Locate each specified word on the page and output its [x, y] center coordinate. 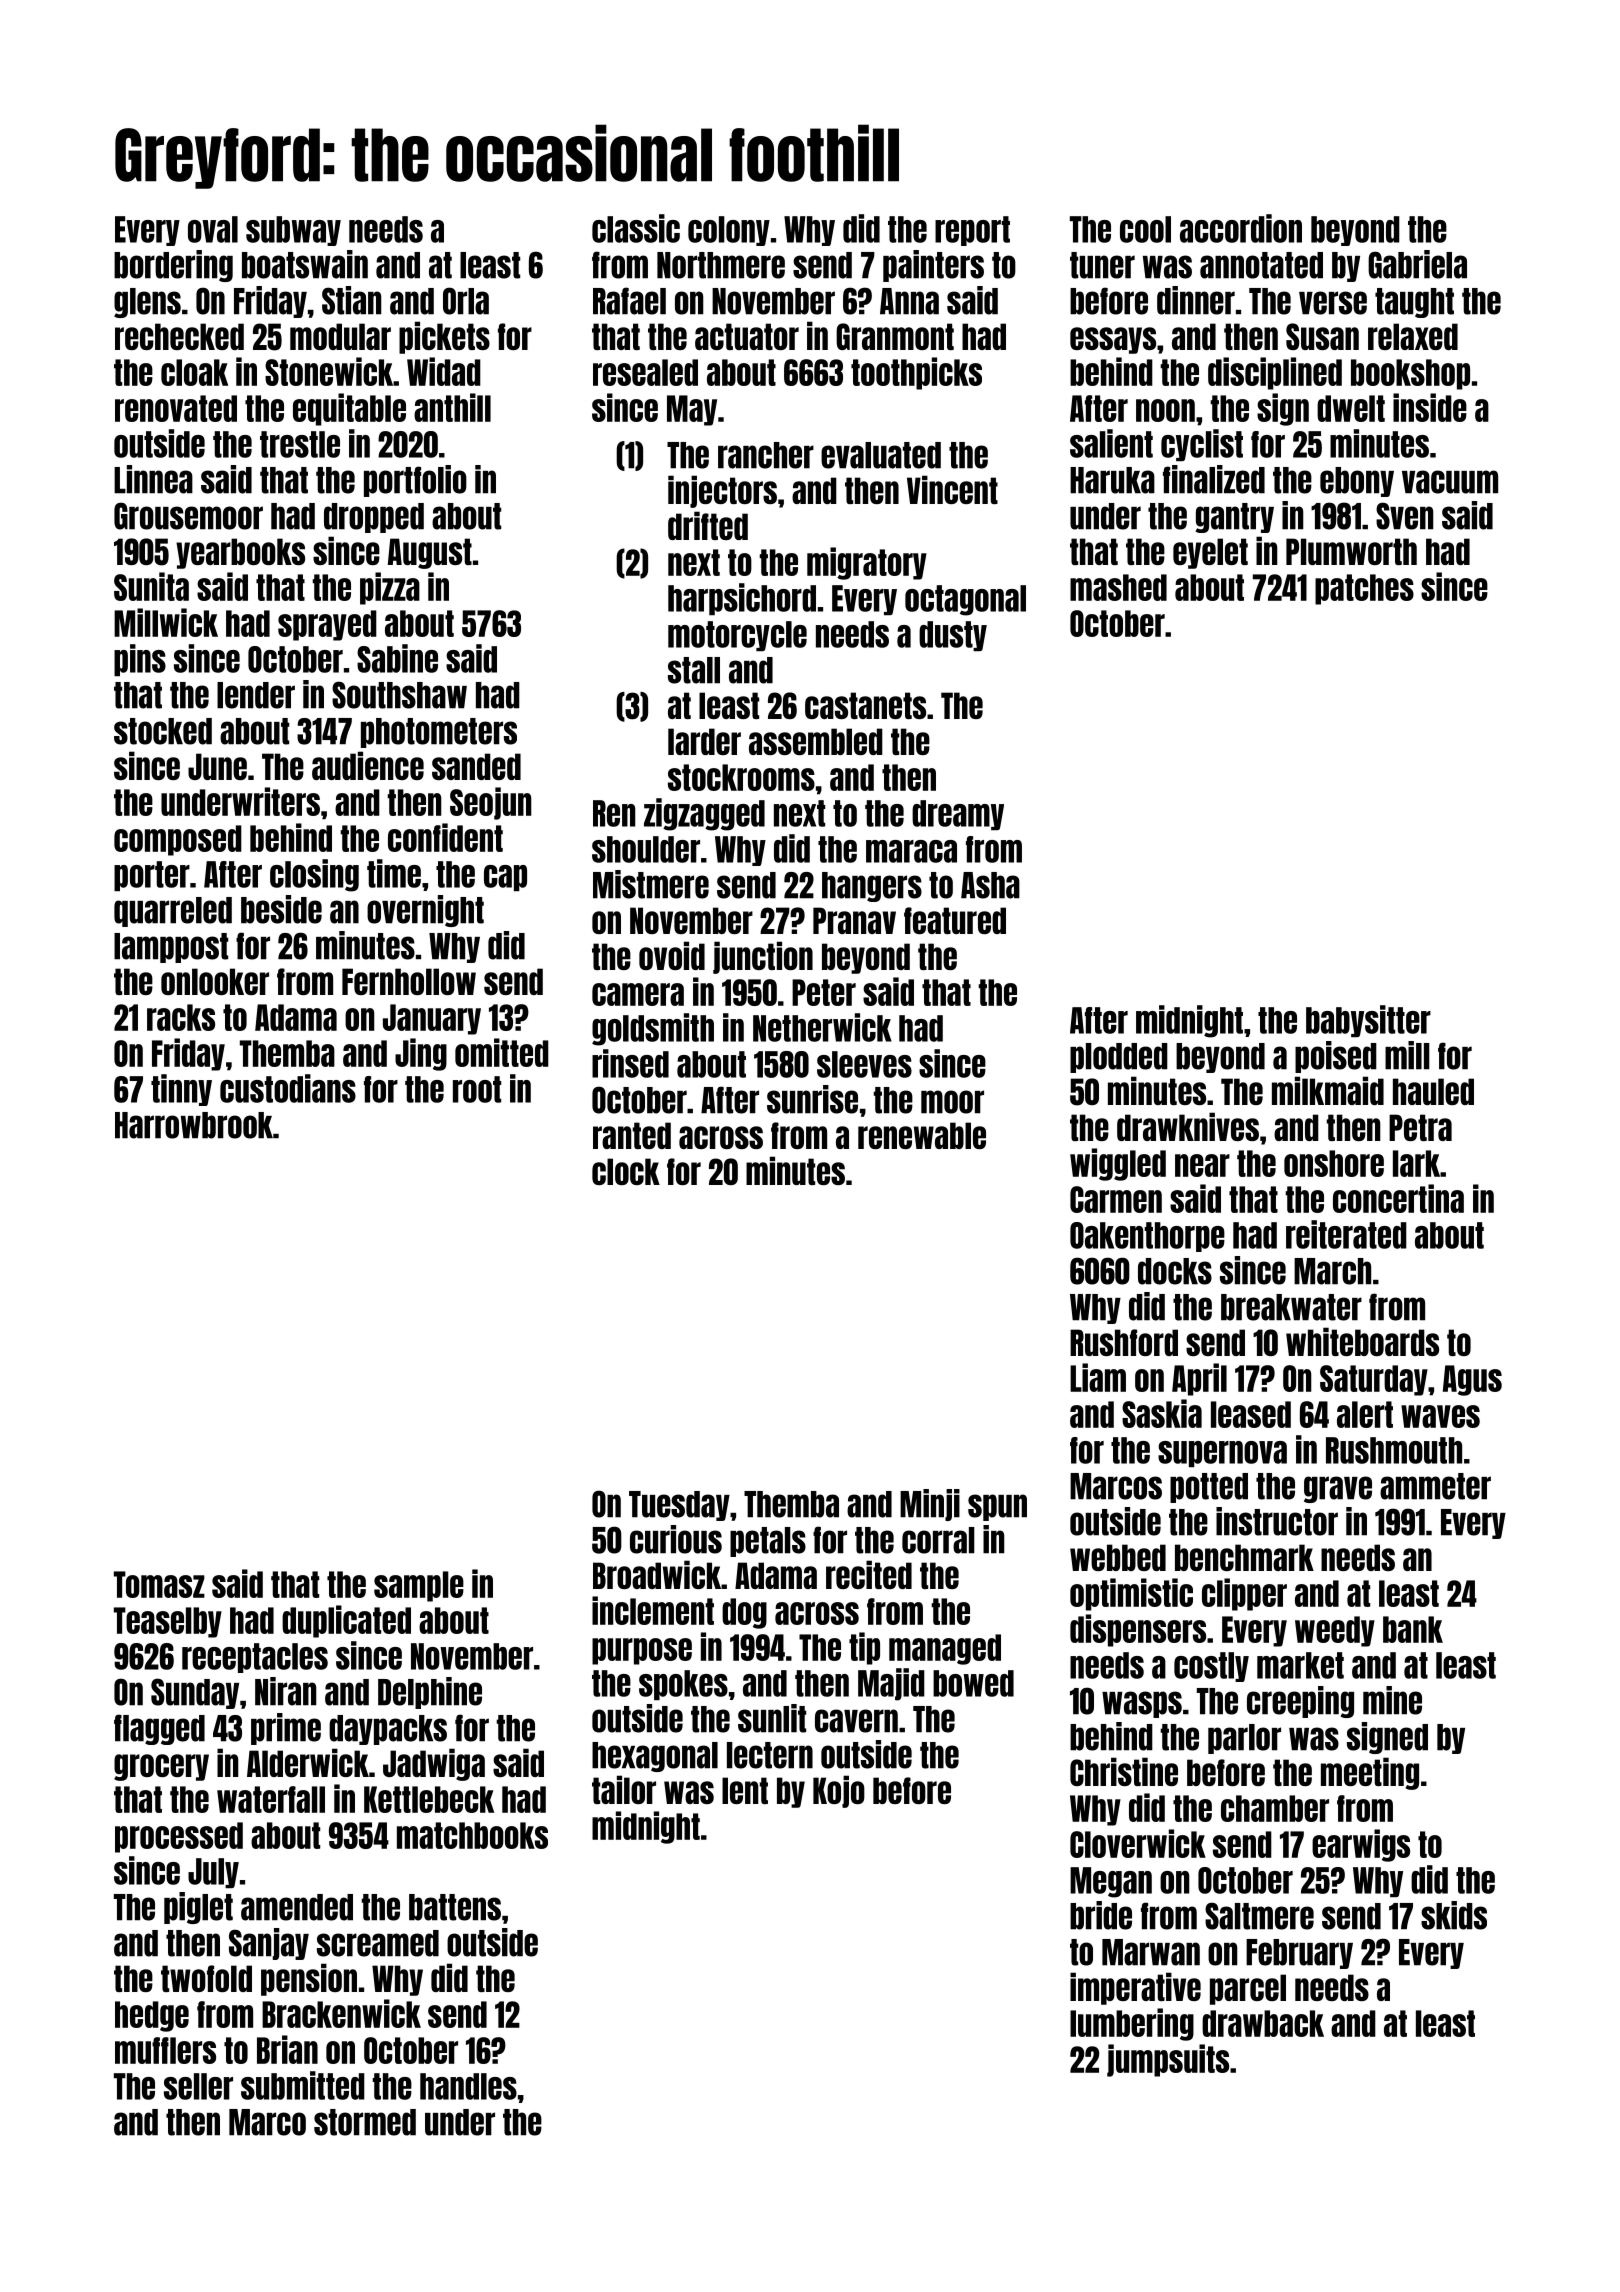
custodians [288, 1088]
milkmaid [1328, 1090]
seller [198, 2086]
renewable [922, 1135]
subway [293, 231]
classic [636, 228]
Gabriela [1417, 264]
